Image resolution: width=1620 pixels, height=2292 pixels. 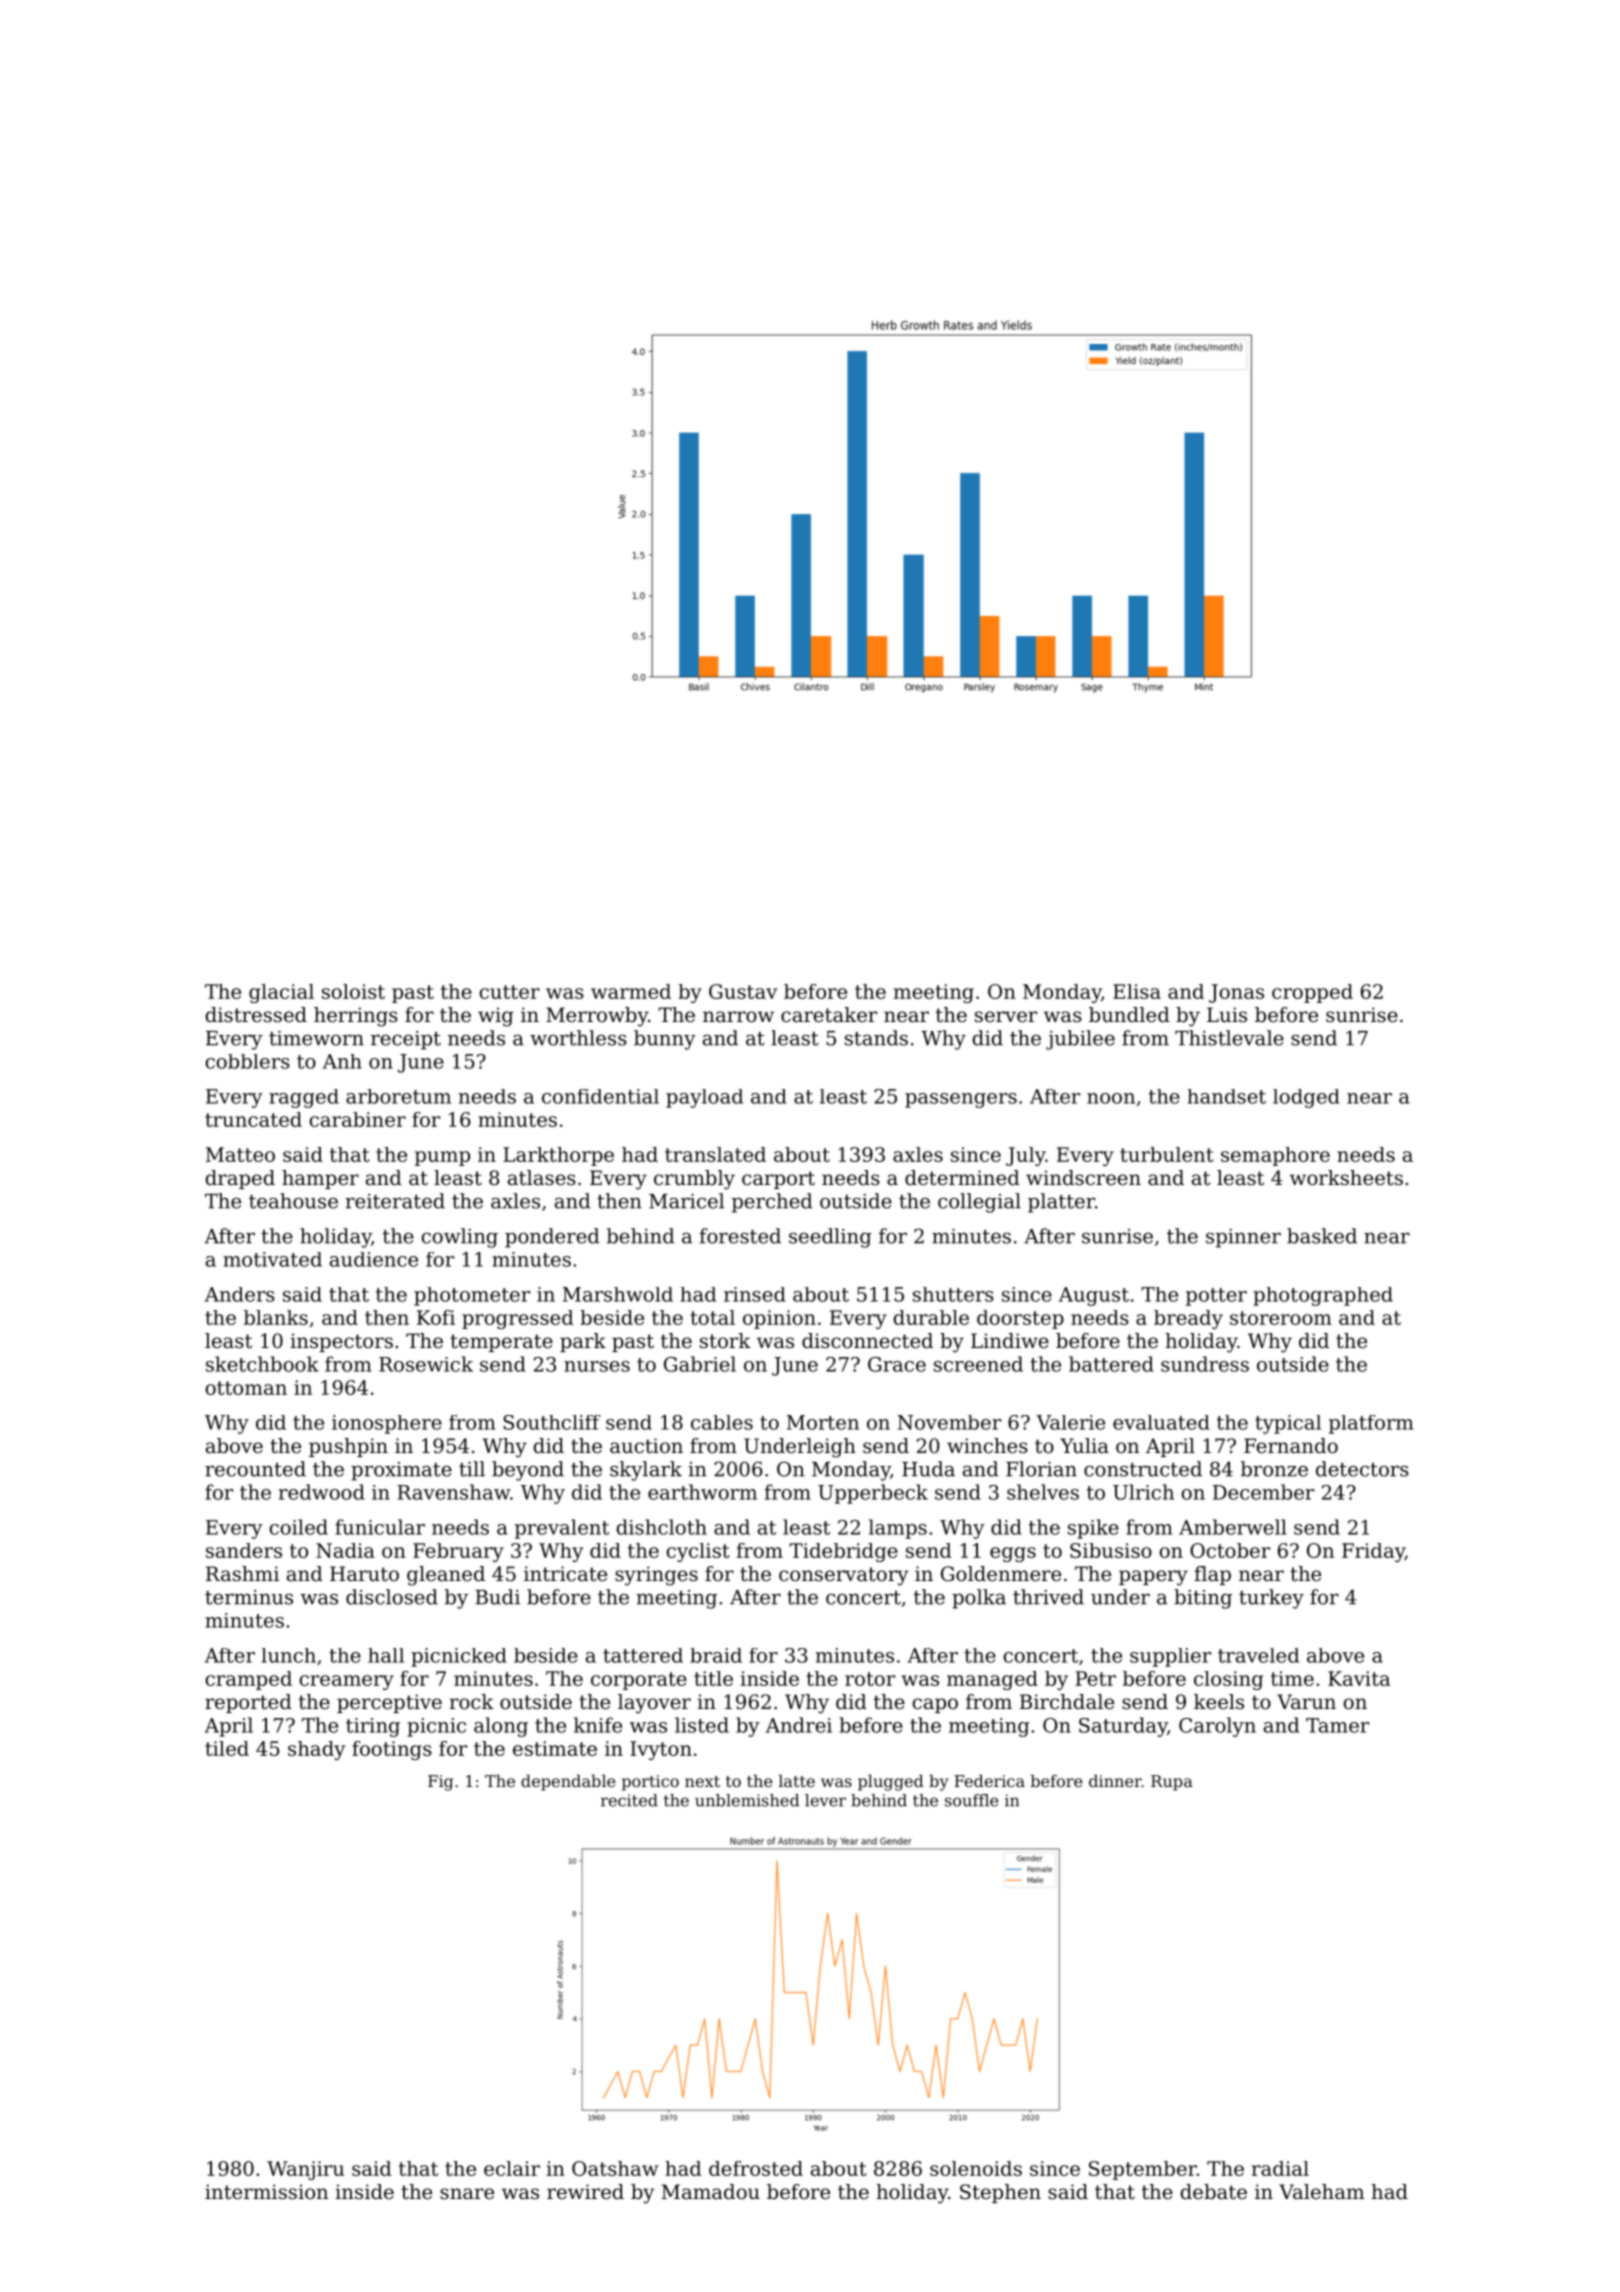 I want to click on narrow, so click(x=738, y=1017).
